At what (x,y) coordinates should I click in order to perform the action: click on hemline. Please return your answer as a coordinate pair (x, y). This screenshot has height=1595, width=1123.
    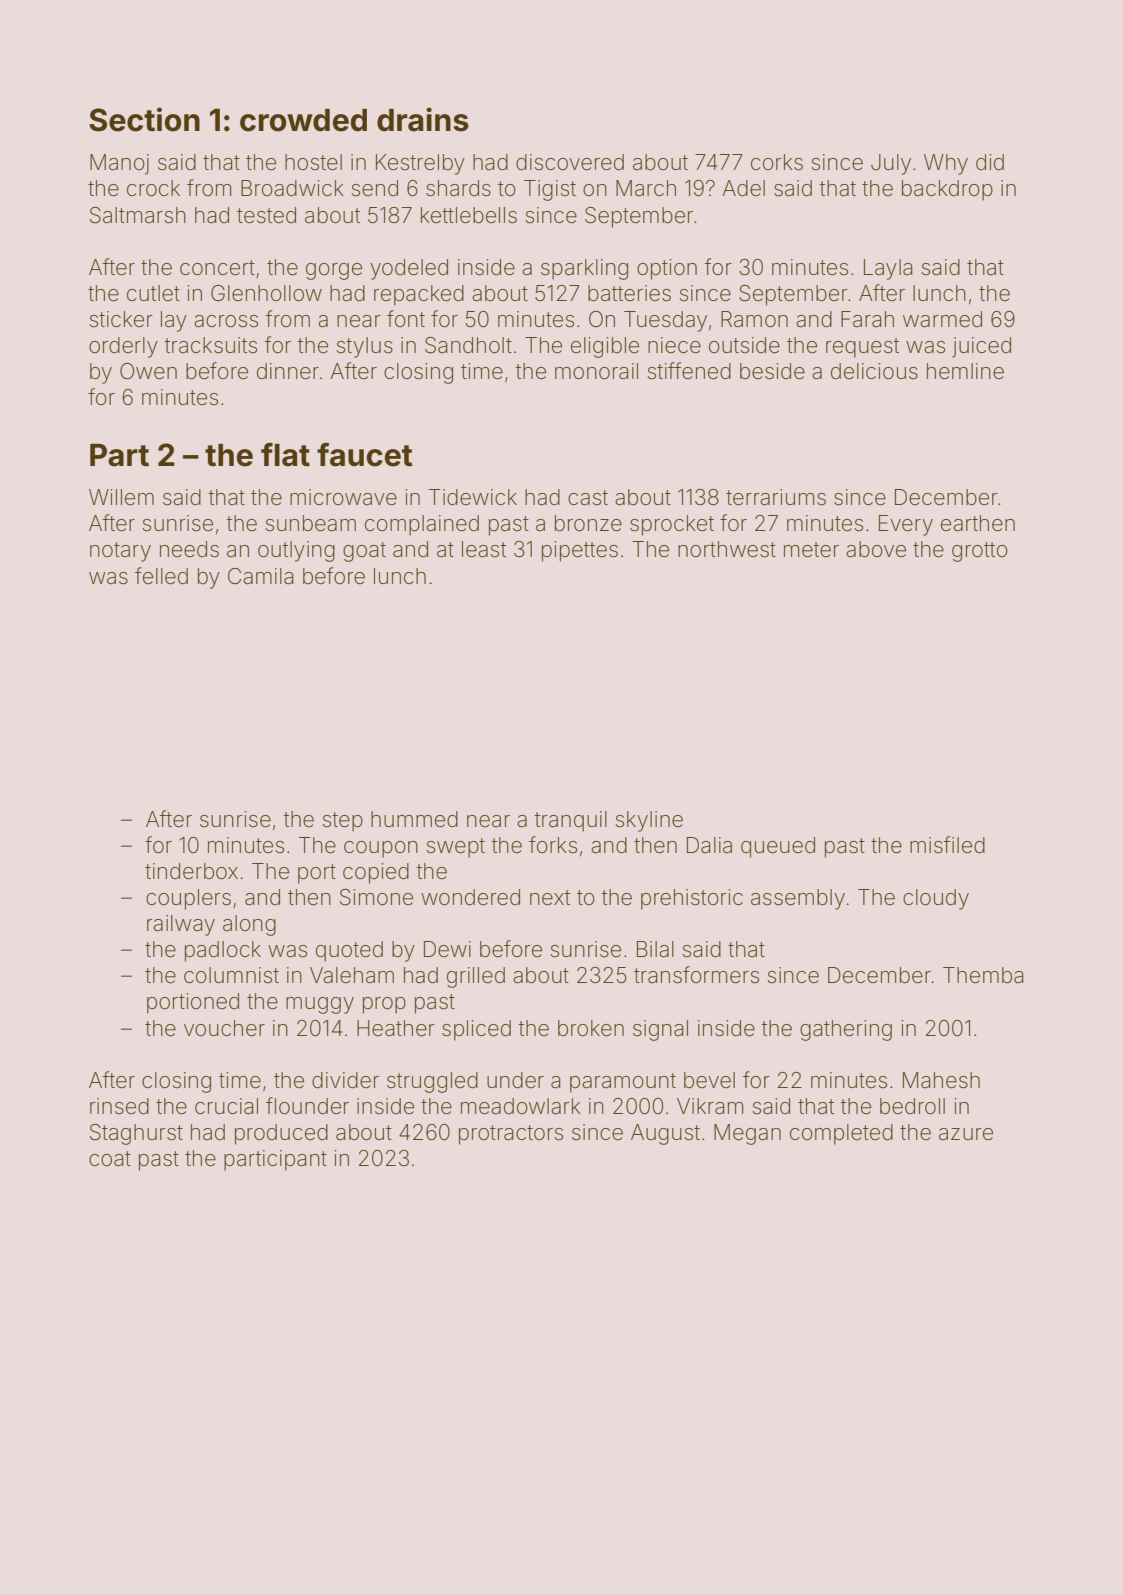
    Looking at the image, I should click on (965, 371).
